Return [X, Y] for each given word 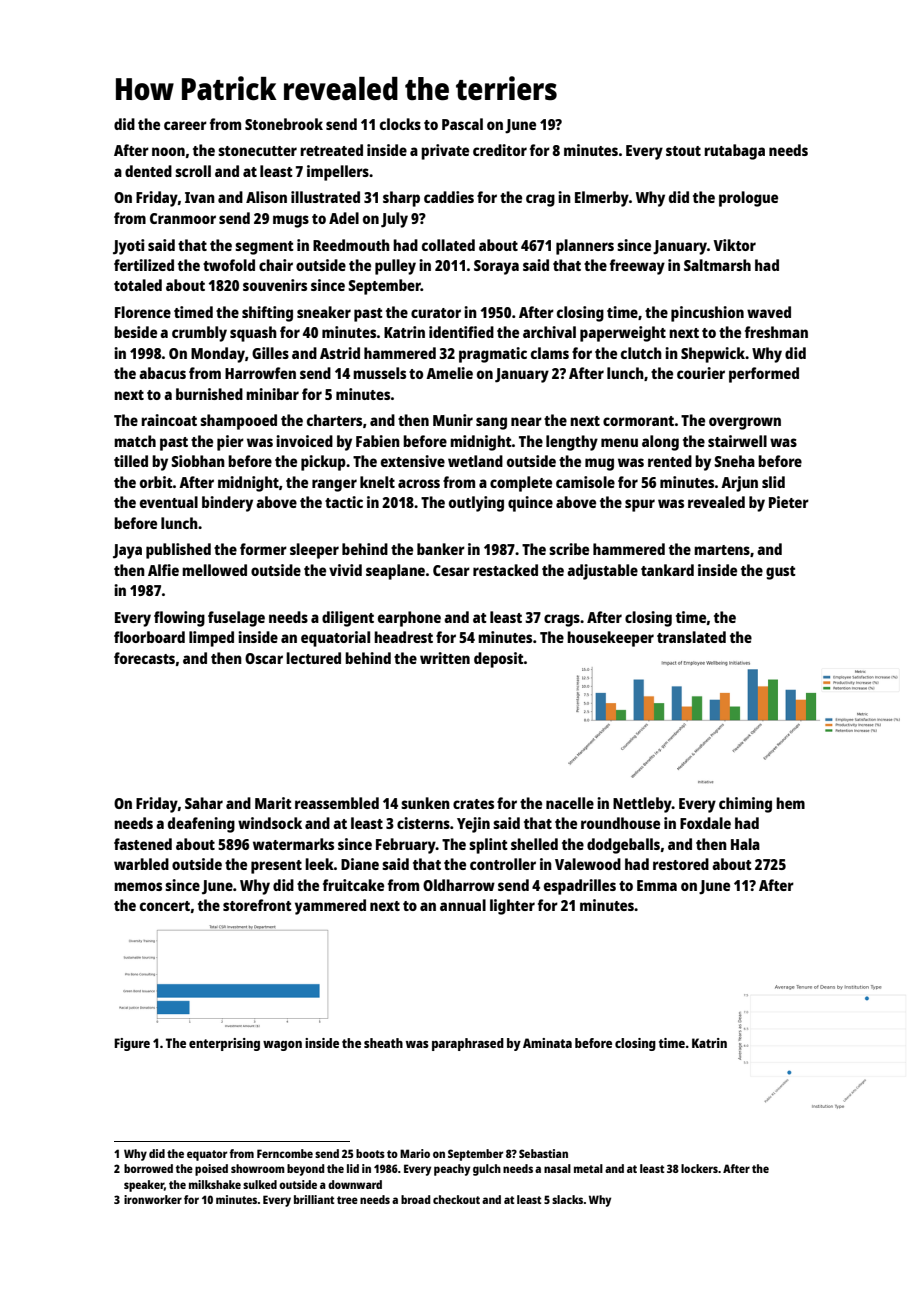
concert [165, 906]
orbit [156, 482]
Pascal [462, 124]
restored [681, 864]
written [445, 658]
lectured [313, 658]
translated [691, 637]
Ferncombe [285, 1153]
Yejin [473, 825]
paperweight [623, 334]
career [185, 125]
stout [683, 151]
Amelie [449, 373]
